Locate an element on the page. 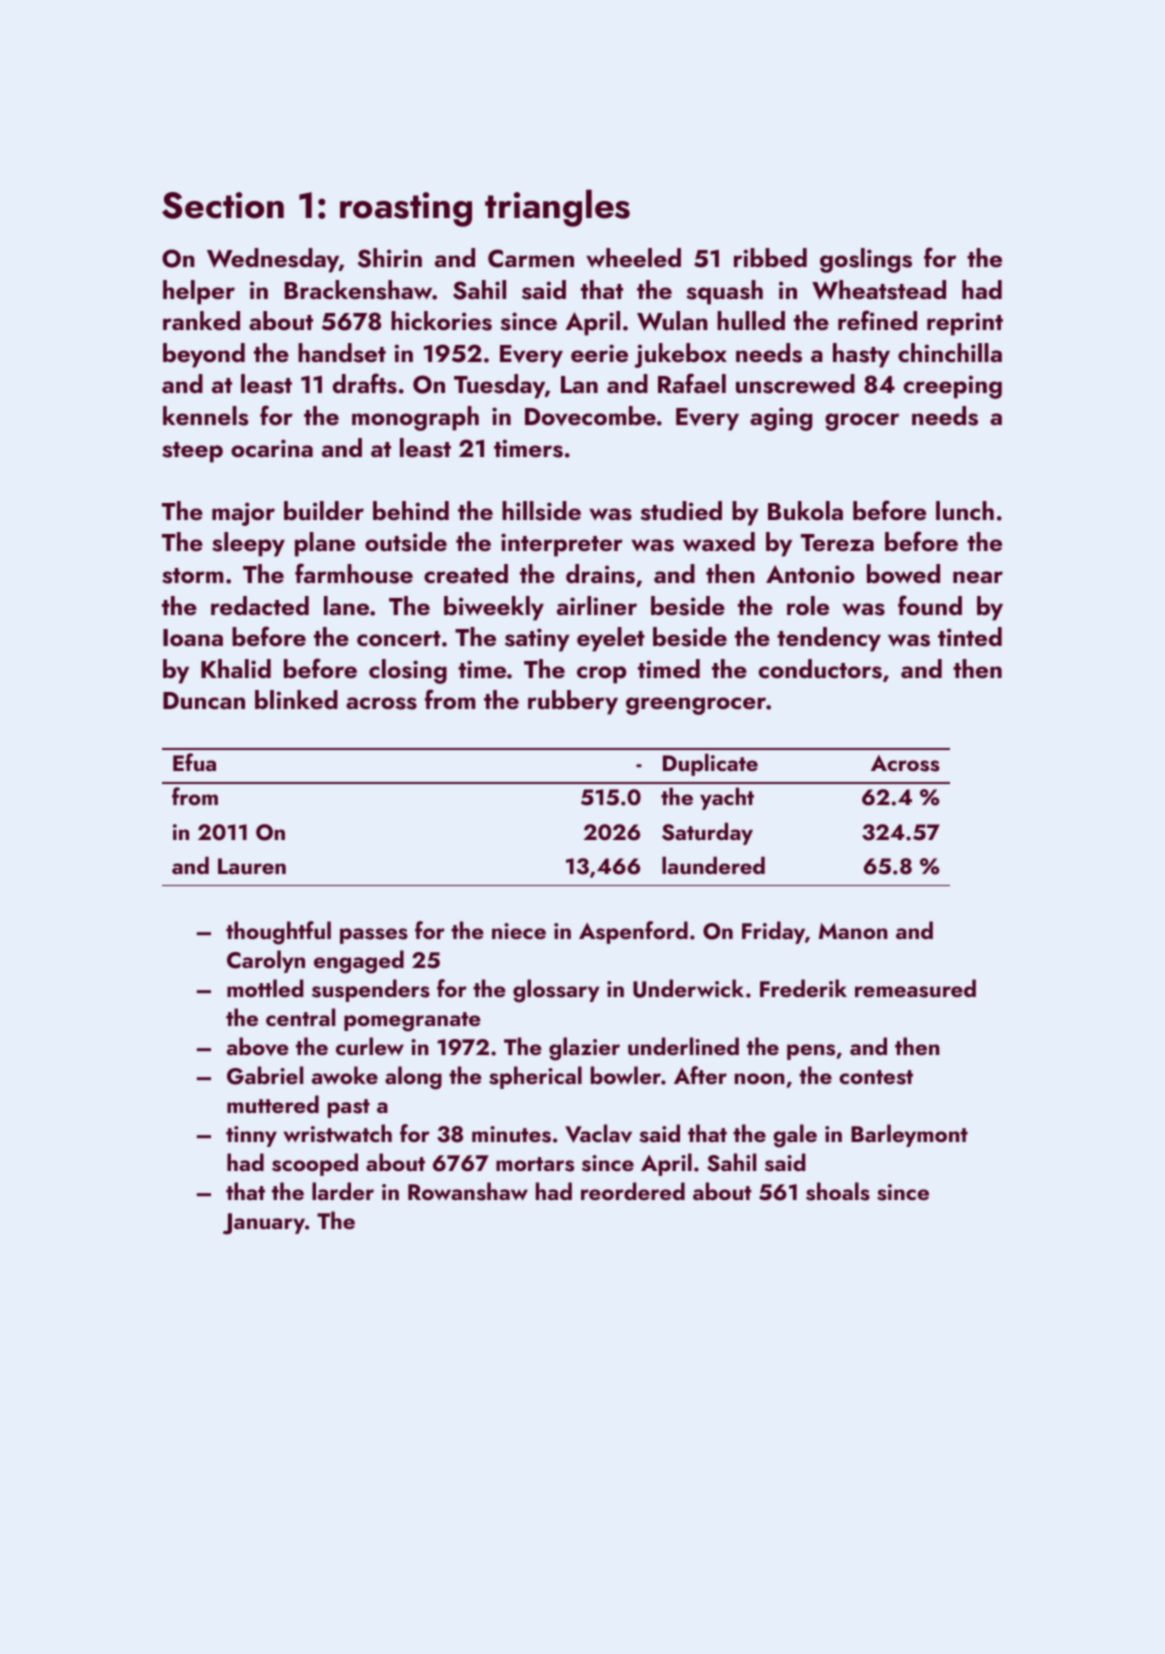 The height and width of the document is (1654, 1165). creeping is located at coordinates (952, 387).
